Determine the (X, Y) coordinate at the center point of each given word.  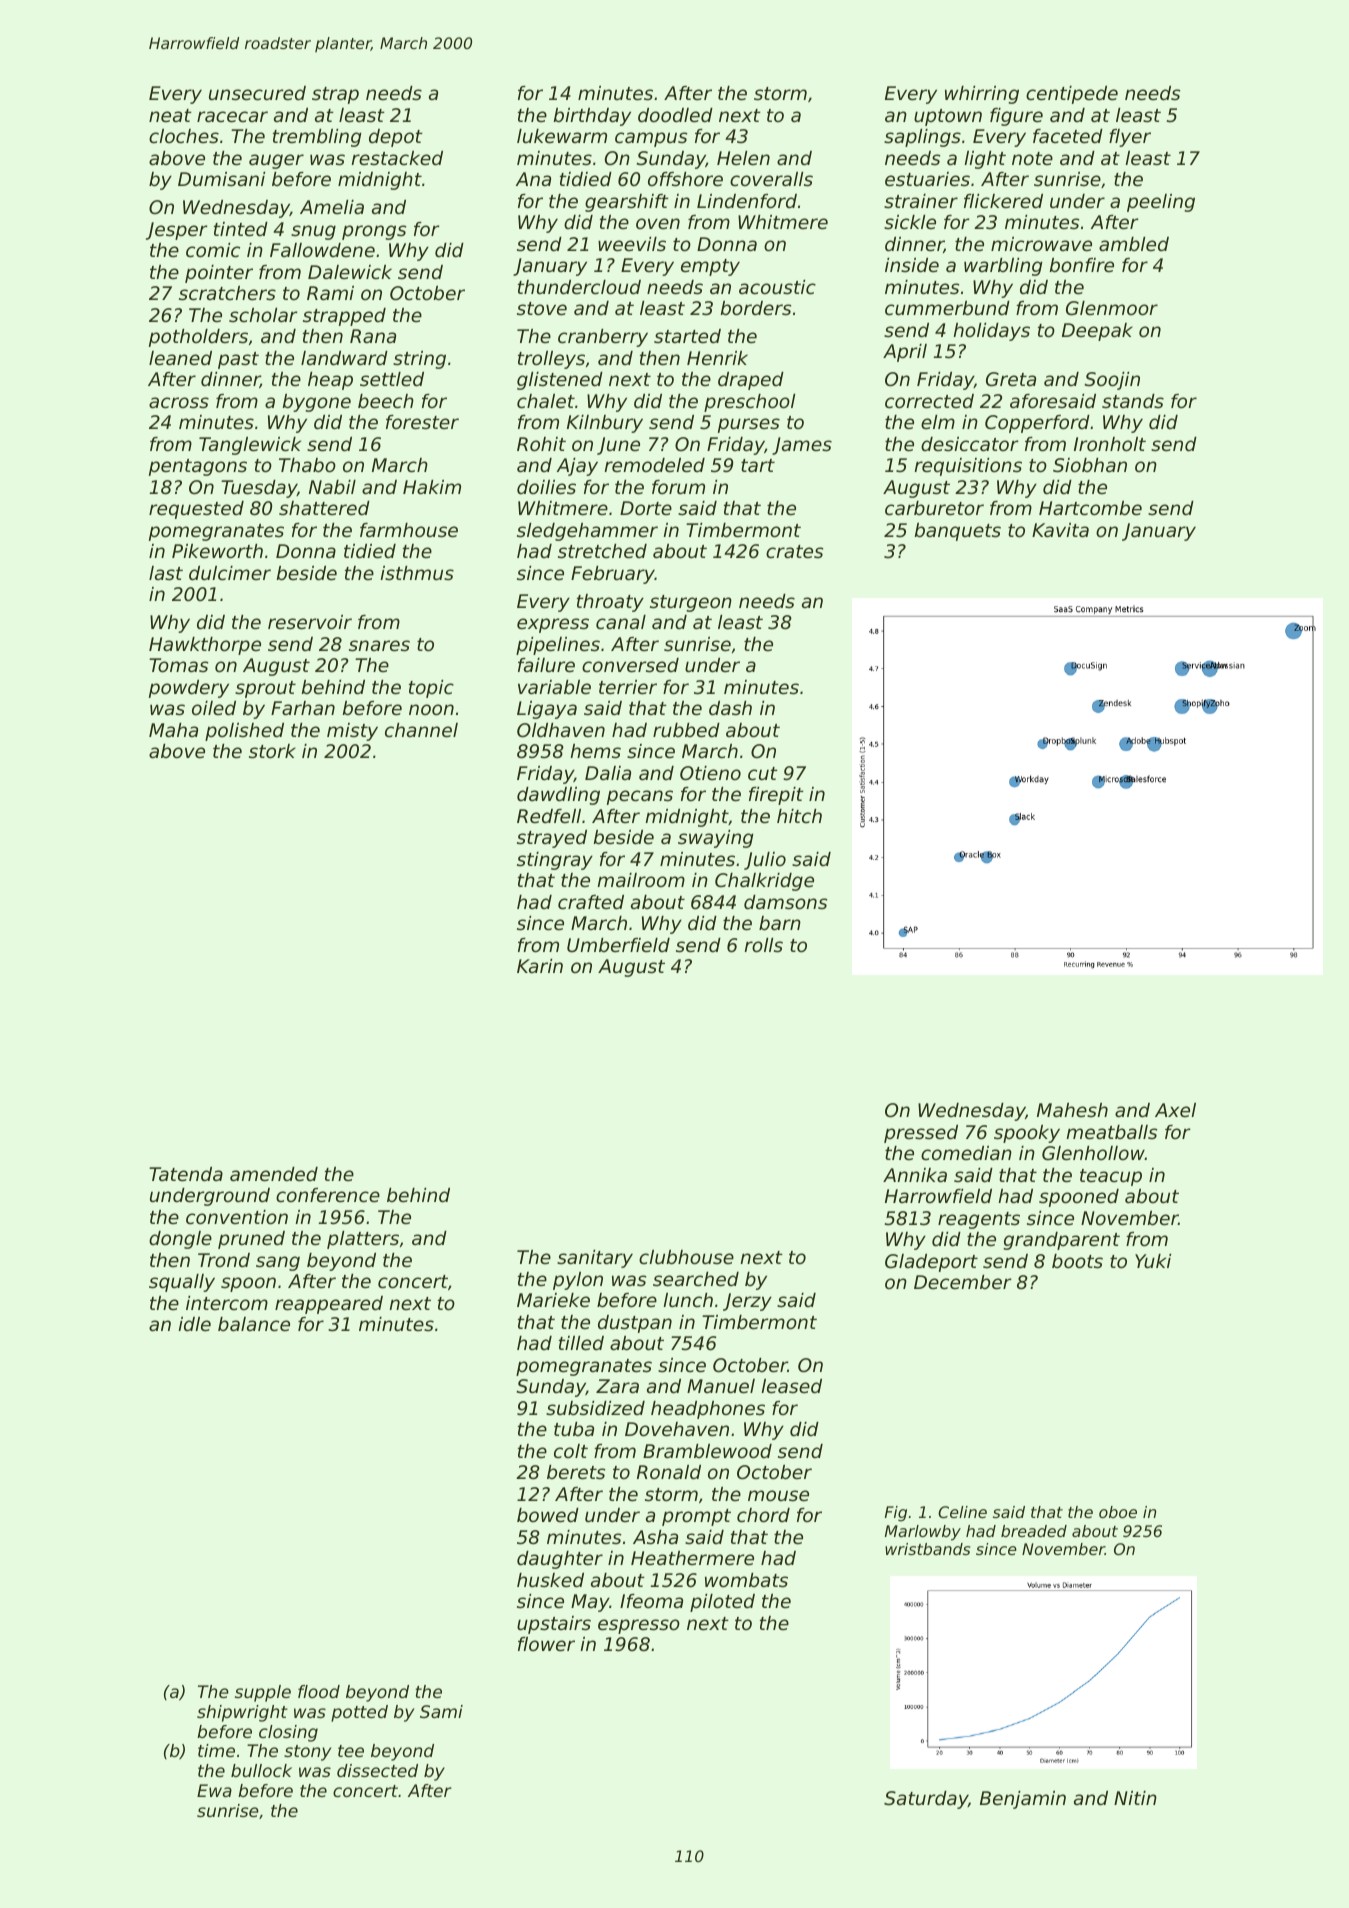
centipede (1072, 95)
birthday (592, 117)
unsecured (257, 93)
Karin (540, 966)
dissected (377, 1770)
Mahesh (1072, 1110)
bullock (261, 1770)
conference (328, 1195)
